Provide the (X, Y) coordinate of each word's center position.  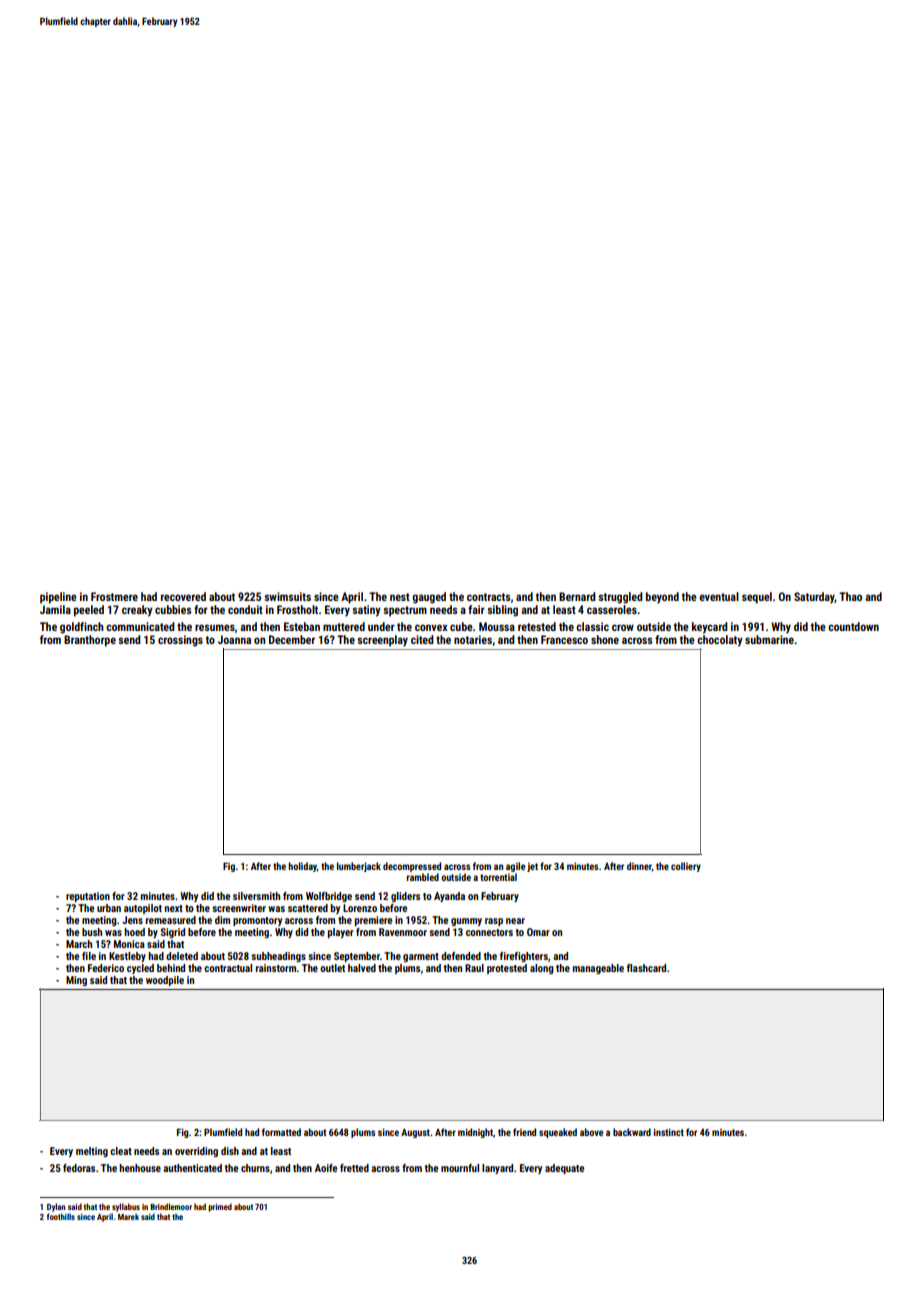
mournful (460, 1168)
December (292, 639)
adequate (564, 1169)
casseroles (612, 609)
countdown (853, 626)
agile (515, 867)
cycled (140, 969)
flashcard (646, 968)
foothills (61, 1216)
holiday (302, 867)
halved (362, 968)
